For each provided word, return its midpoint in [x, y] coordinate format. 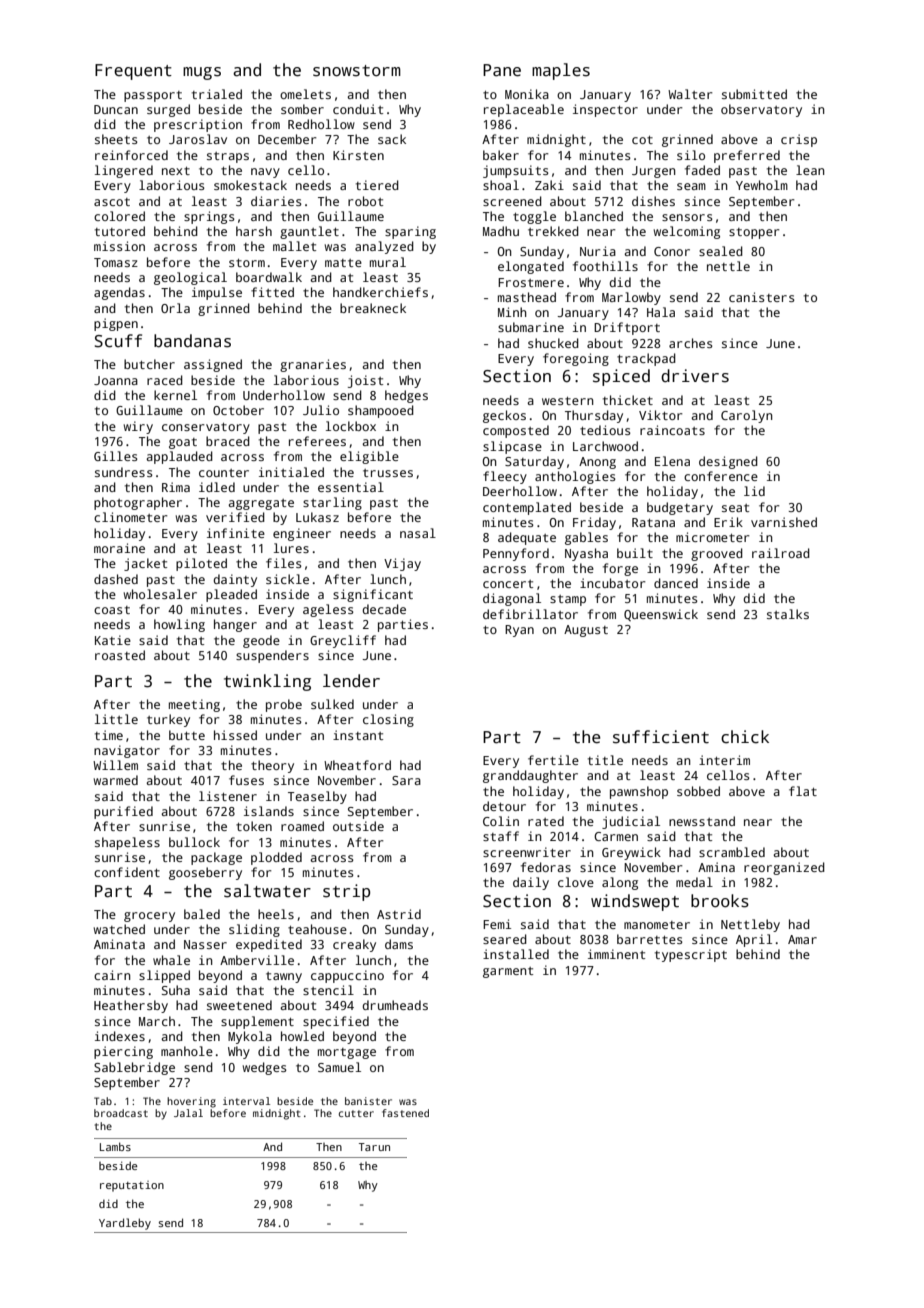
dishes [653, 201]
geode [261, 641]
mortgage [347, 1053]
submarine [531, 327]
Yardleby [125, 1224]
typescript [691, 955]
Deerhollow [520, 491]
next [176, 171]
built [635, 553]
